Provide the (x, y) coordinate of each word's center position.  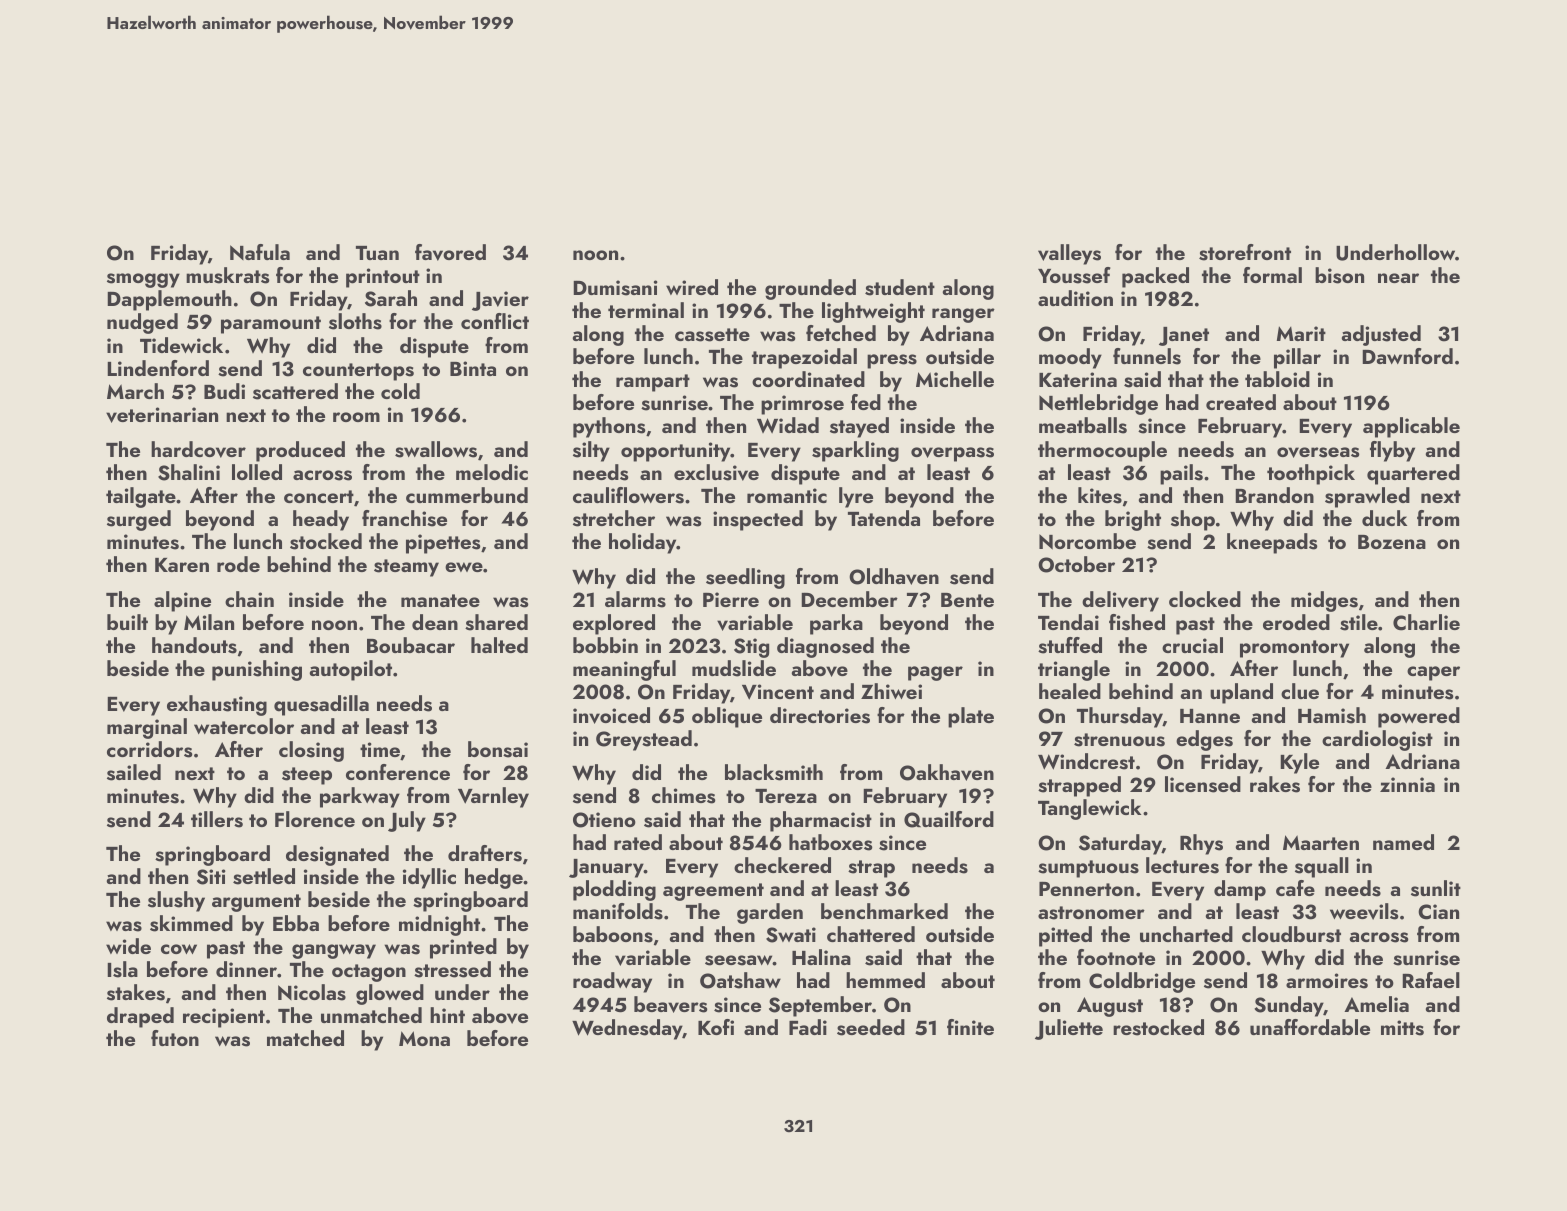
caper (1433, 673)
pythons (609, 427)
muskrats (227, 275)
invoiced (611, 715)
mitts (1402, 1028)
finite (970, 1027)
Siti (211, 877)
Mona (424, 1038)
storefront (1245, 252)
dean (435, 622)
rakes (1275, 784)
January (606, 868)
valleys (1069, 254)
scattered (295, 391)
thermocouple (1102, 451)
